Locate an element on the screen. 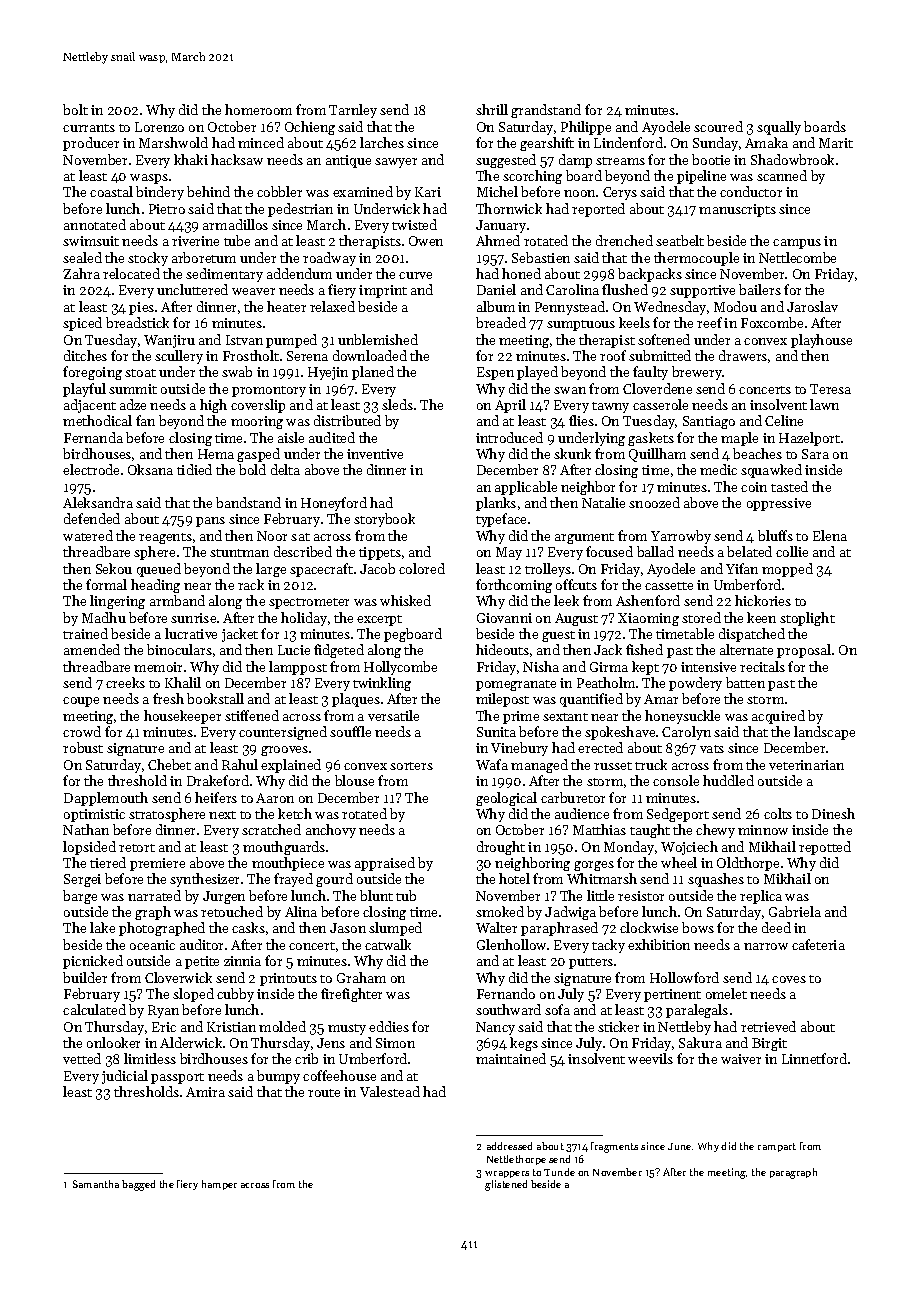 This screenshot has height=1308, width=924. Yarrowby is located at coordinates (681, 537).
